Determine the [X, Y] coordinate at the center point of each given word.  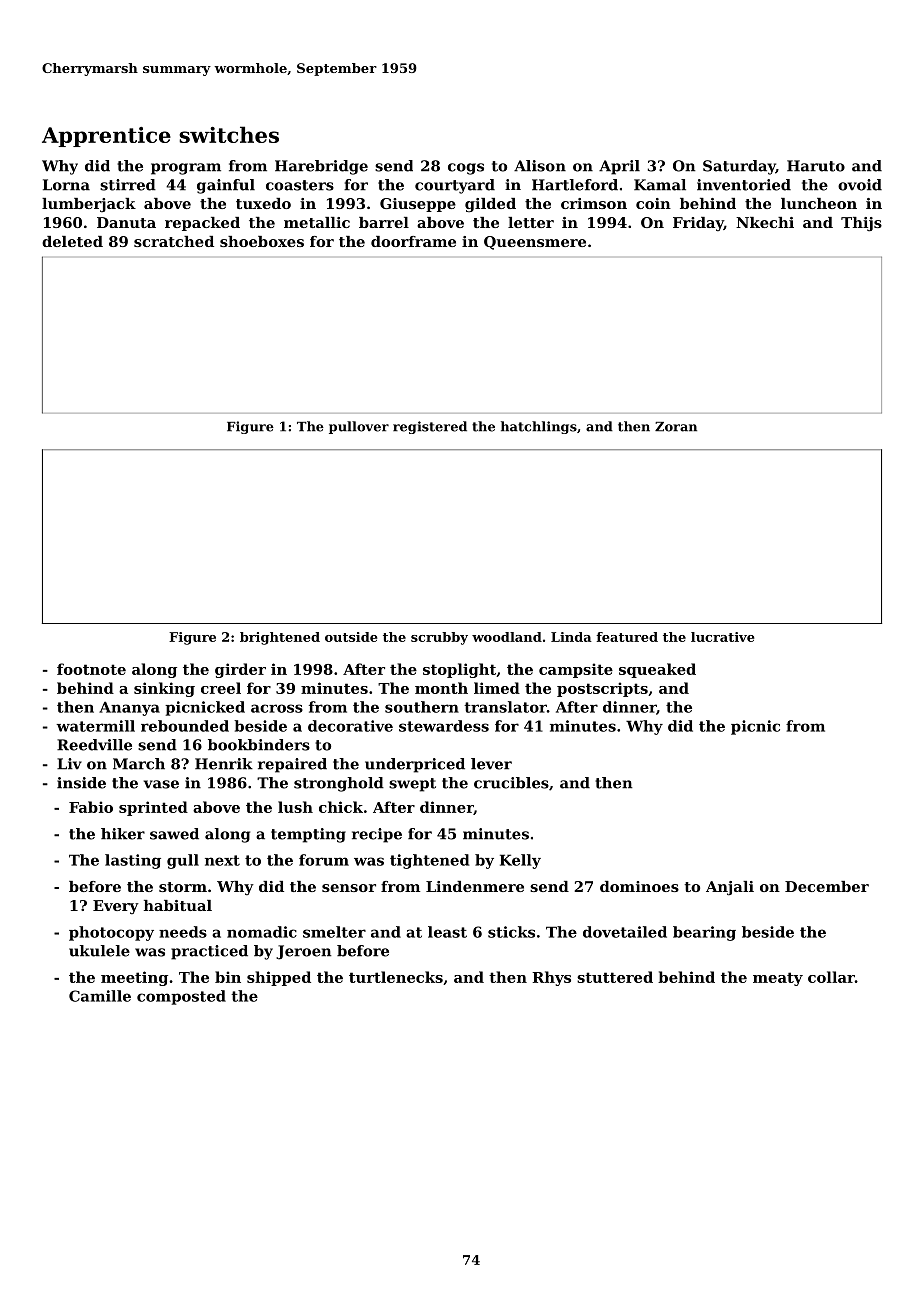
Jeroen [303, 952]
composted [181, 997]
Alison [540, 166]
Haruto [816, 166]
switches [229, 134]
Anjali [730, 888]
